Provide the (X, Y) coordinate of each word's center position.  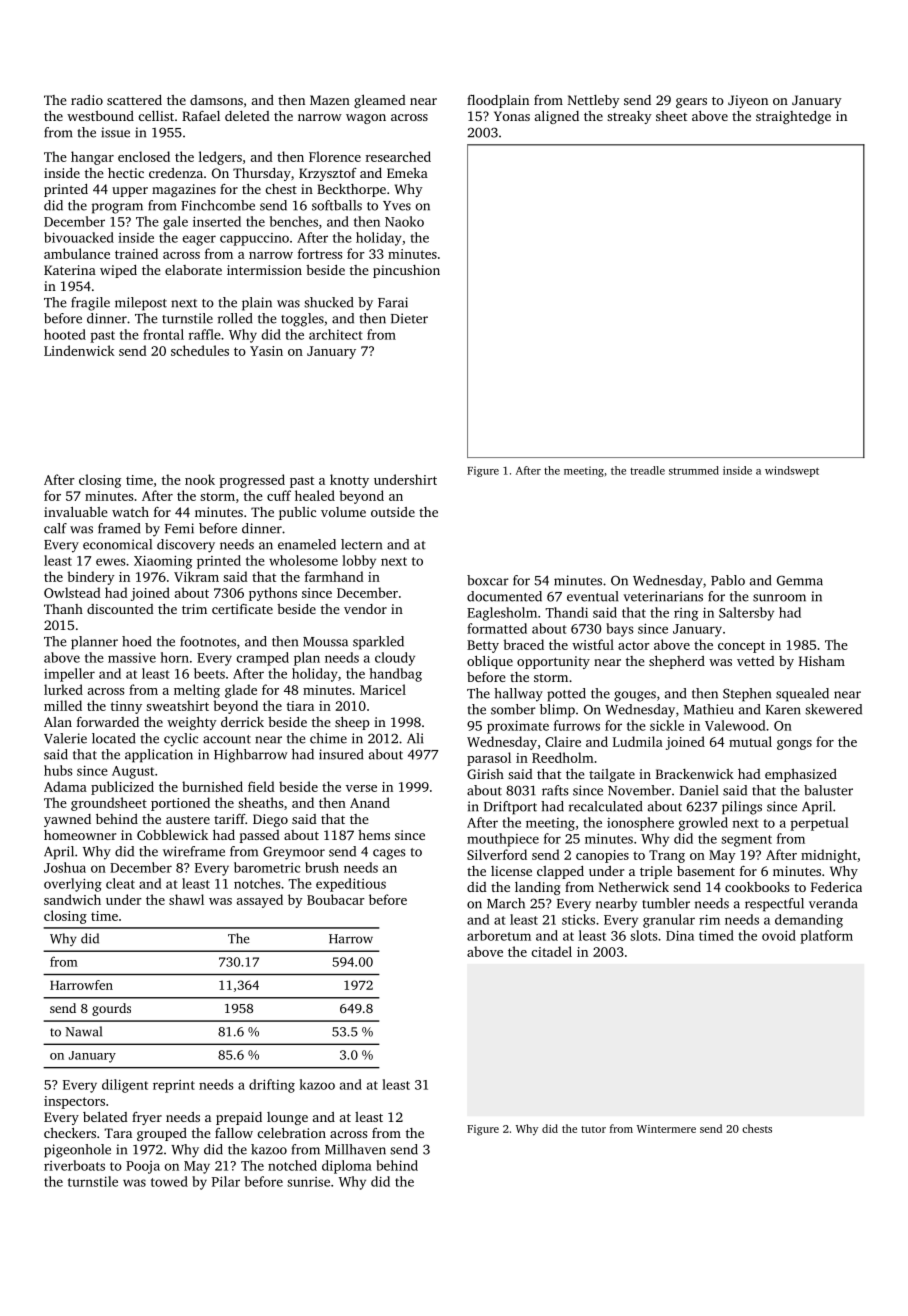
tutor (593, 1129)
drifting (272, 1086)
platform (827, 937)
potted (566, 695)
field (261, 786)
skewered (833, 709)
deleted (247, 116)
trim (194, 609)
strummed (694, 470)
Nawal (84, 1031)
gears (691, 103)
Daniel (699, 790)
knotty (349, 481)
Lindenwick (79, 350)
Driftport (510, 808)
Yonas (512, 116)
